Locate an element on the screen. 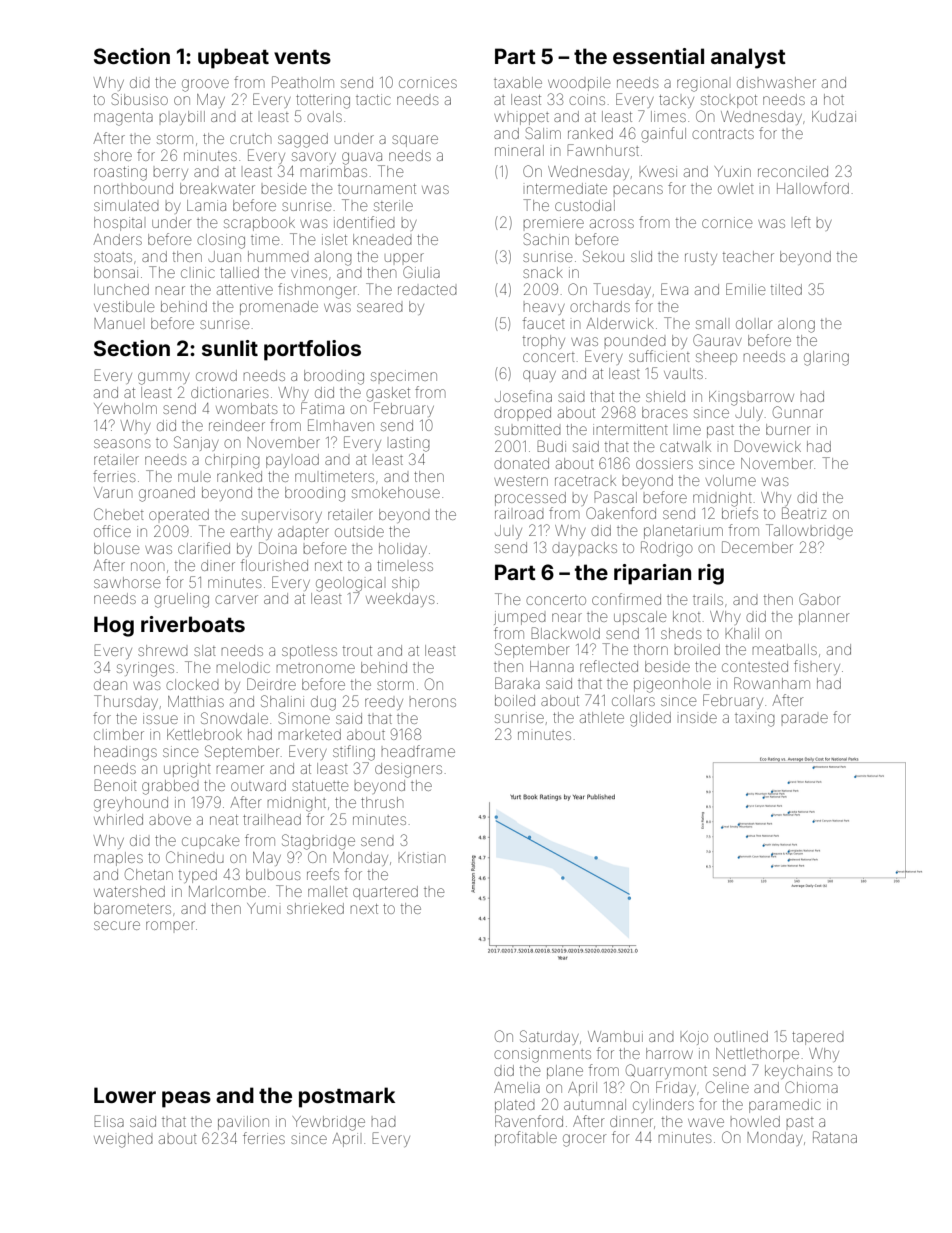 The height and width of the screenshot is (1233, 952). supervisory is located at coordinates (282, 516).
